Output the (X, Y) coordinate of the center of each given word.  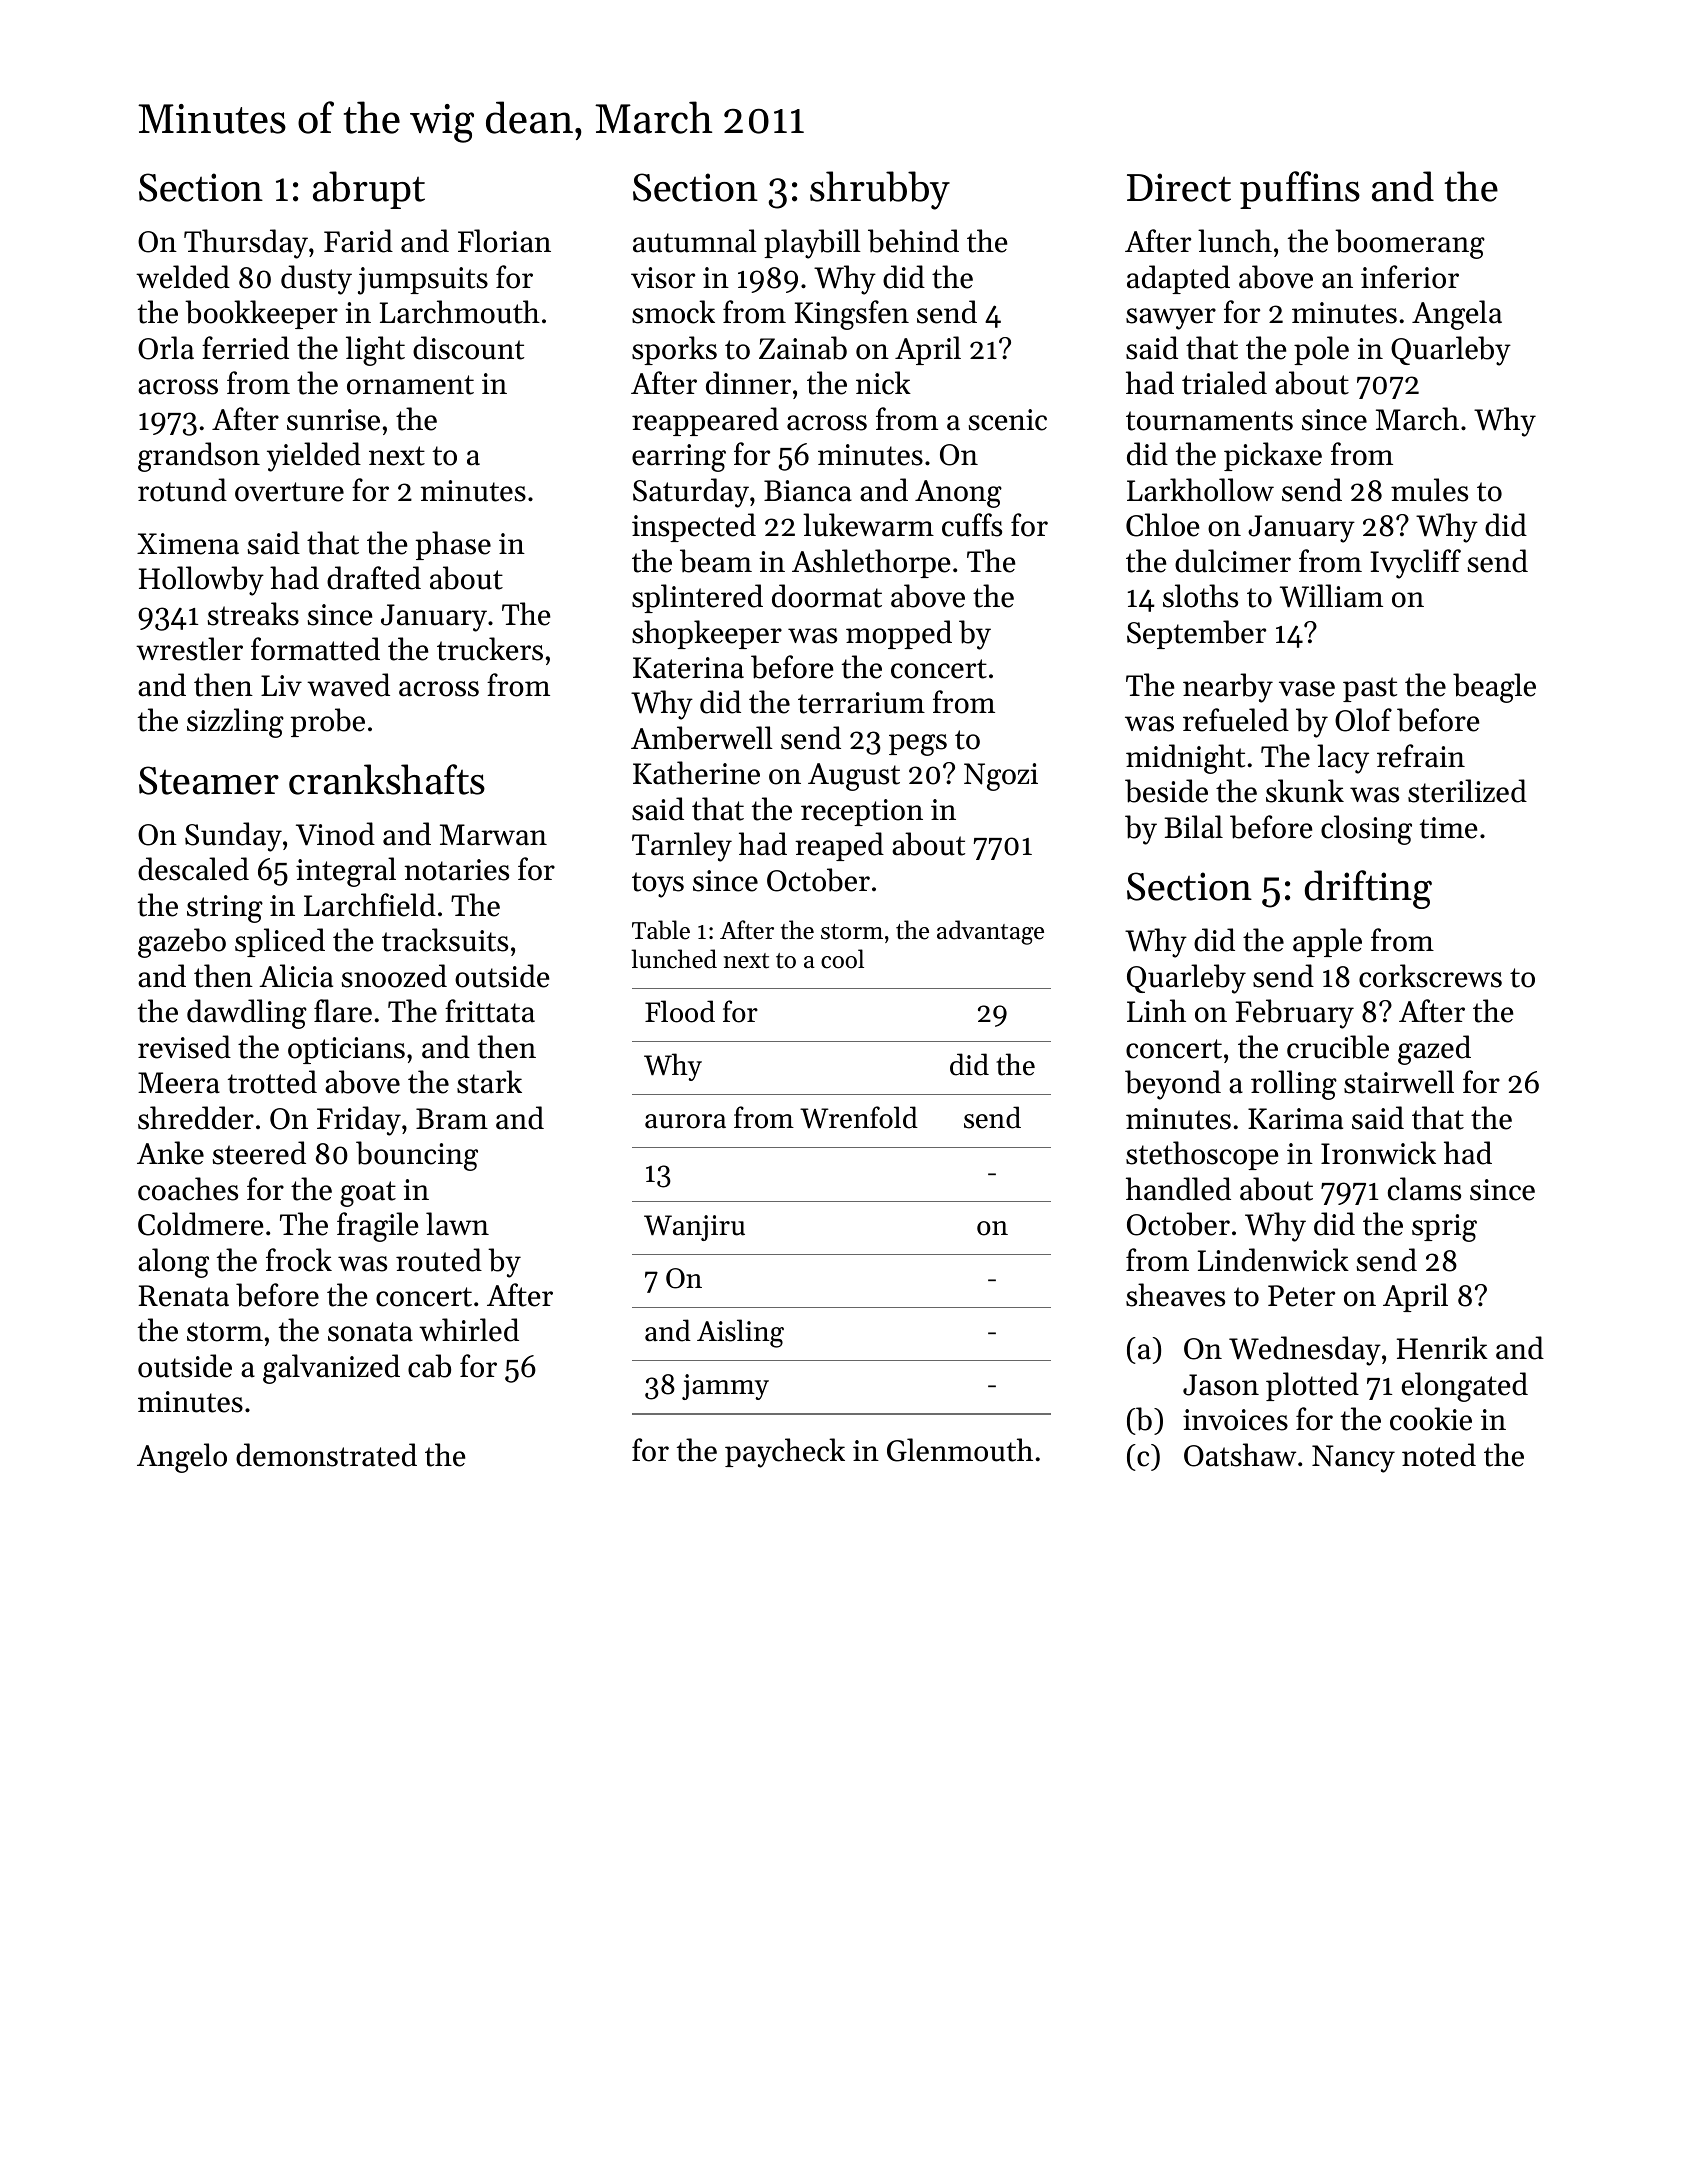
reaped (839, 846)
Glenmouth (960, 1450)
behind (913, 241)
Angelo (182, 1458)
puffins (1300, 190)
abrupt (369, 190)
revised (184, 1047)
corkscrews (1430, 976)
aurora (685, 1121)
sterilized (1467, 791)
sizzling (235, 723)
